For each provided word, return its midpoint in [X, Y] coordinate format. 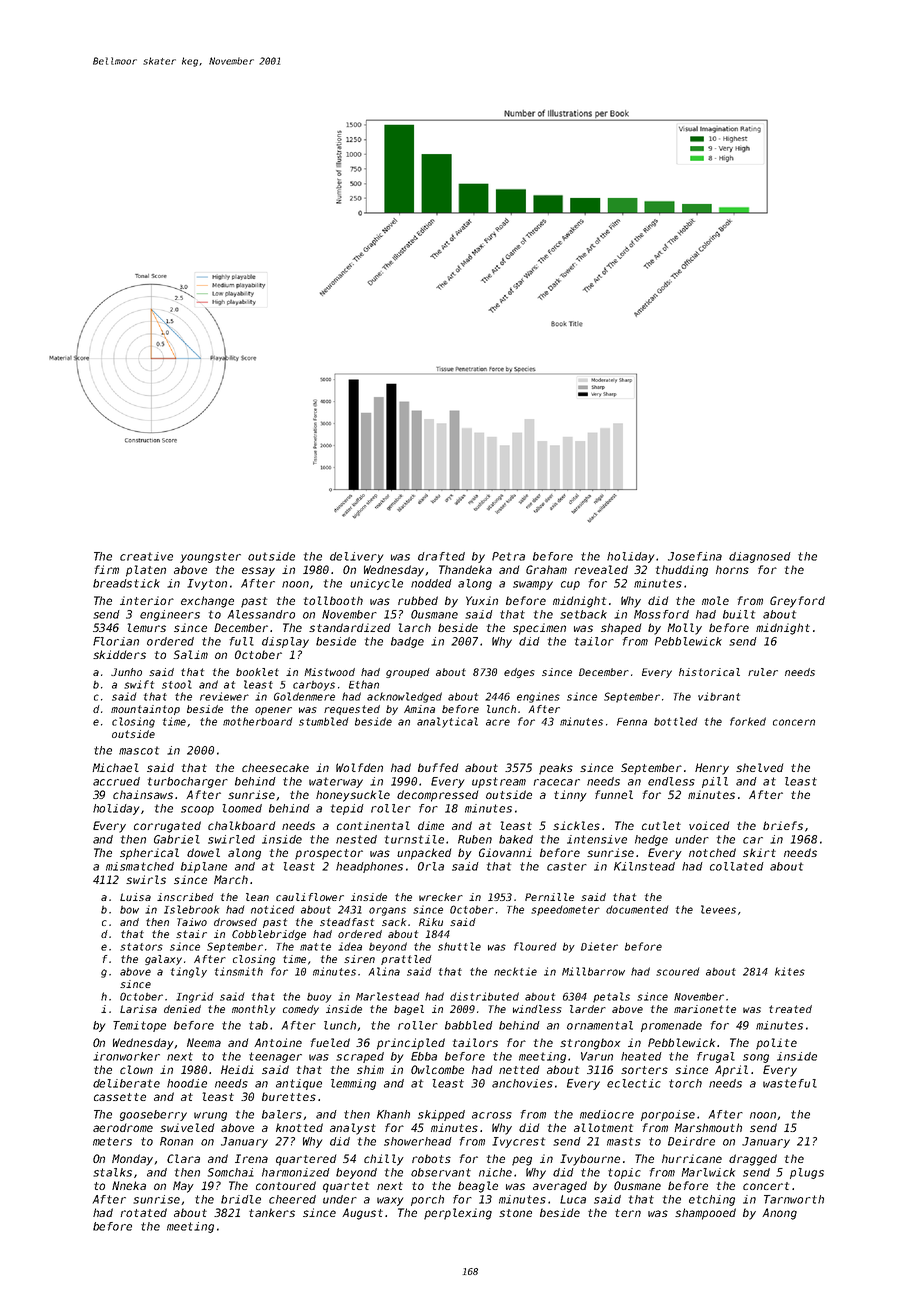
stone [515, 1213]
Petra [508, 556]
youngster [210, 557]
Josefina [695, 556]
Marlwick [708, 1172]
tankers [272, 1212]
